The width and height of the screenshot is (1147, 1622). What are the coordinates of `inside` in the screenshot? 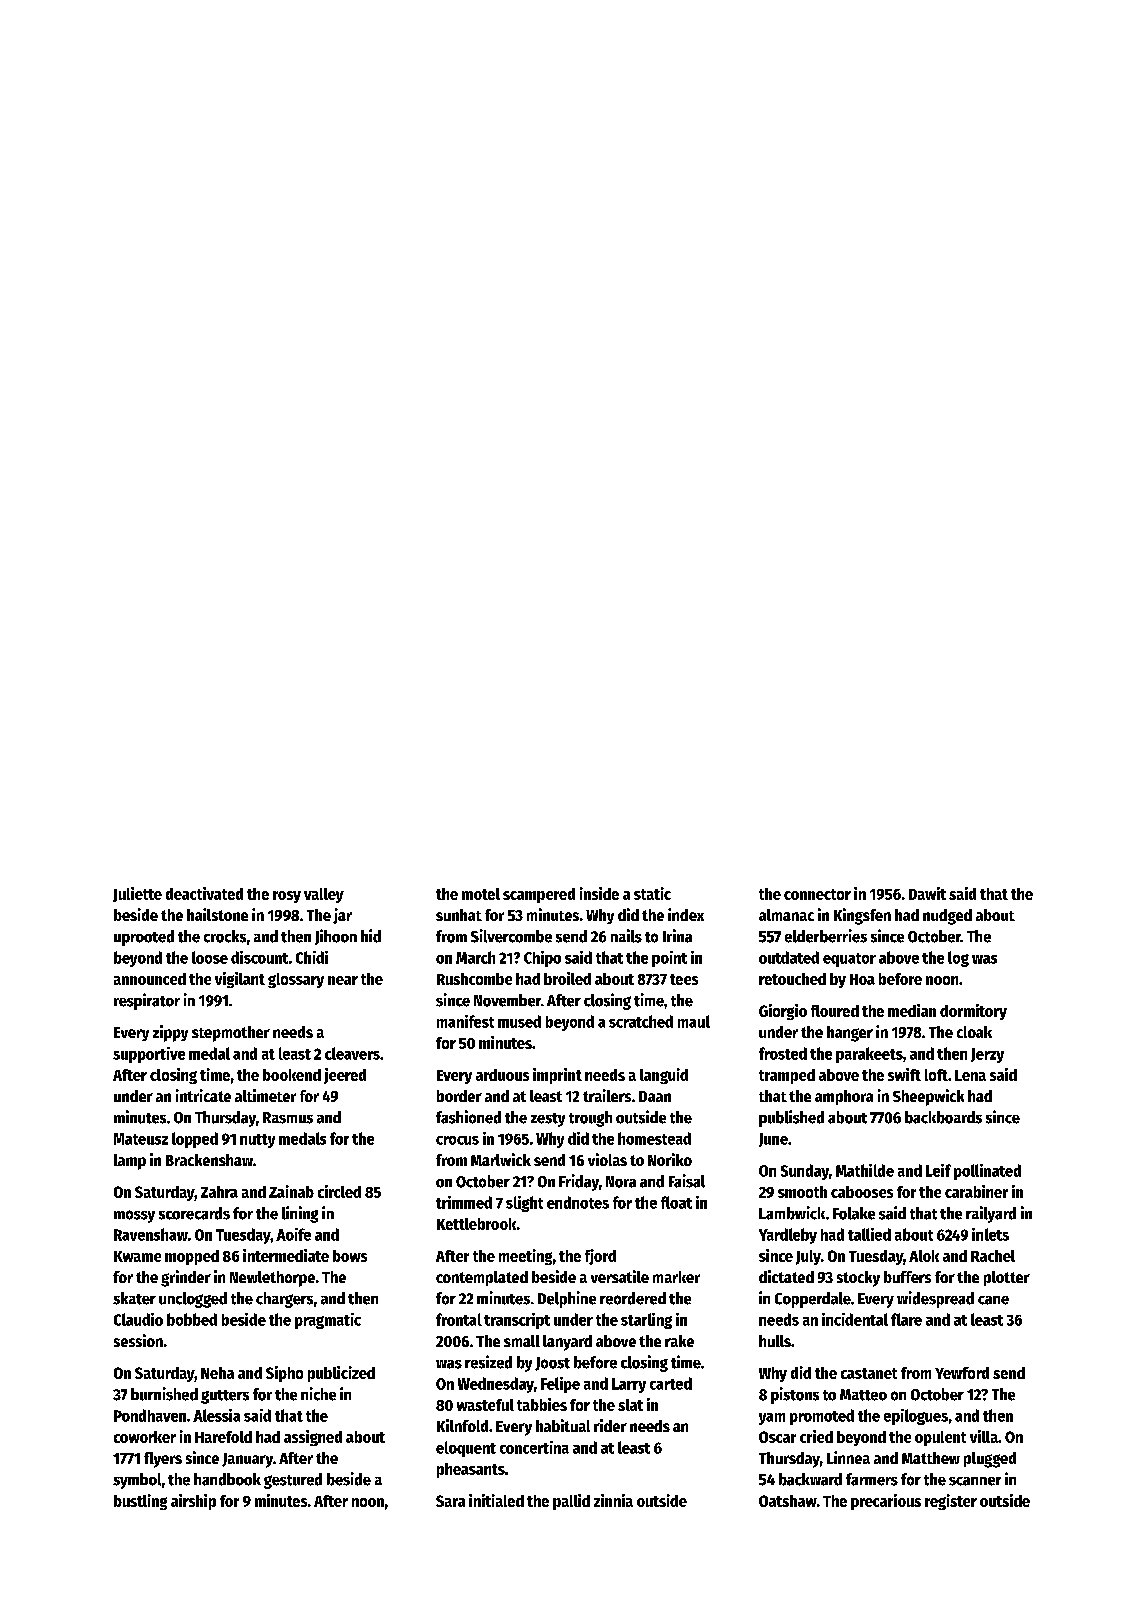 It's located at (599, 893).
